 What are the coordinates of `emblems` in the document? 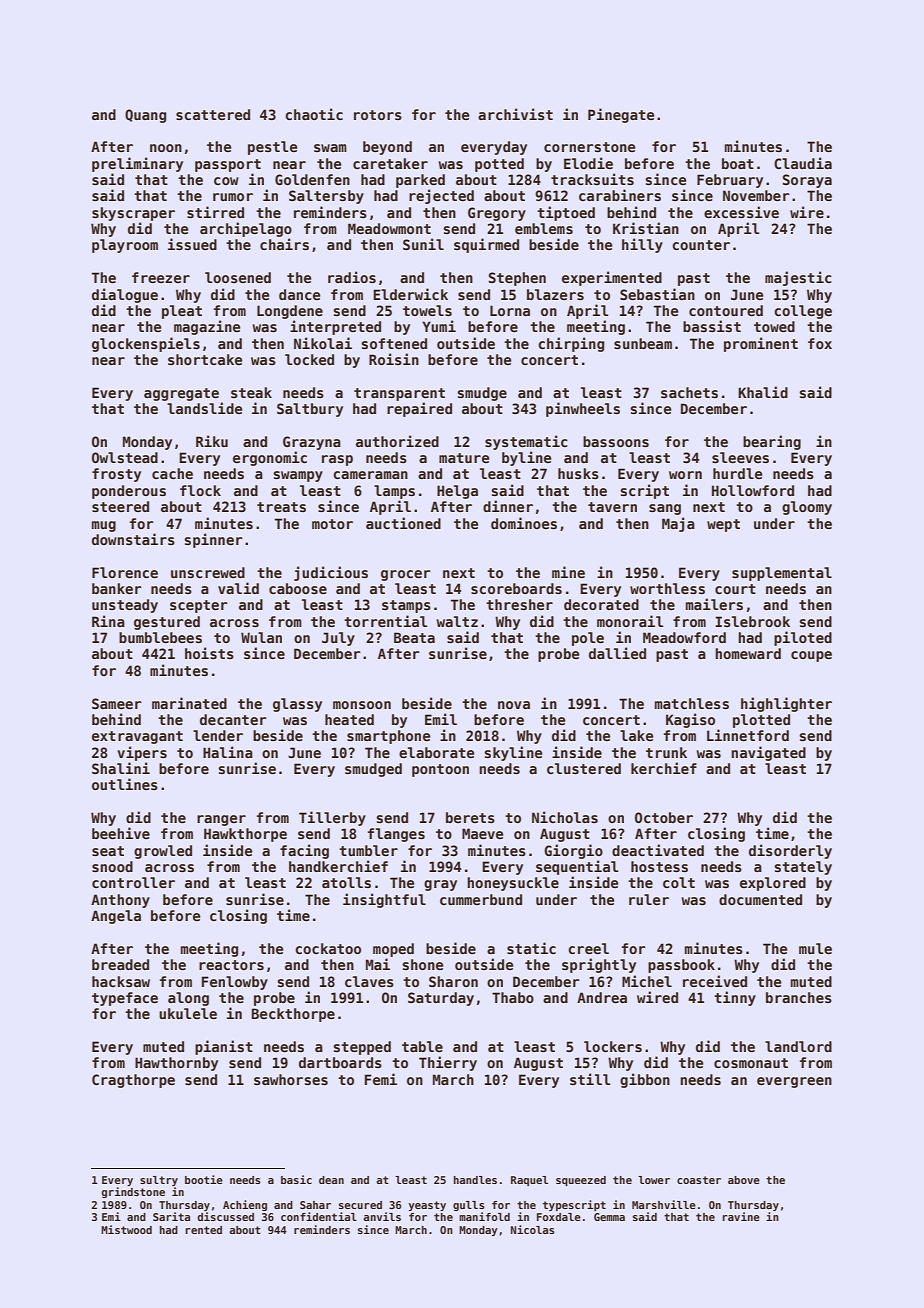 It's located at (544, 228).
